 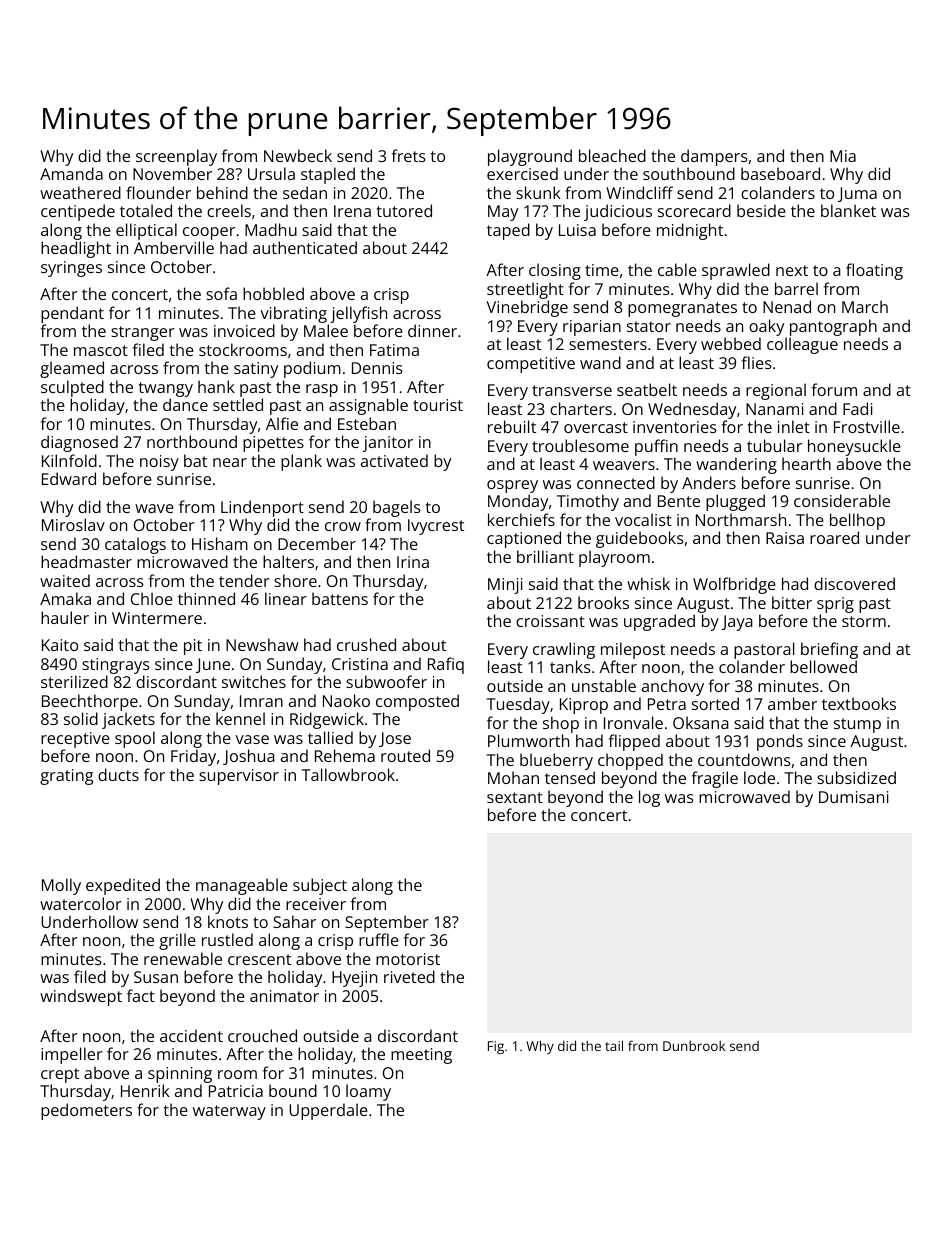 What do you see at coordinates (185, 404) in the screenshot?
I see `dance` at bounding box center [185, 404].
